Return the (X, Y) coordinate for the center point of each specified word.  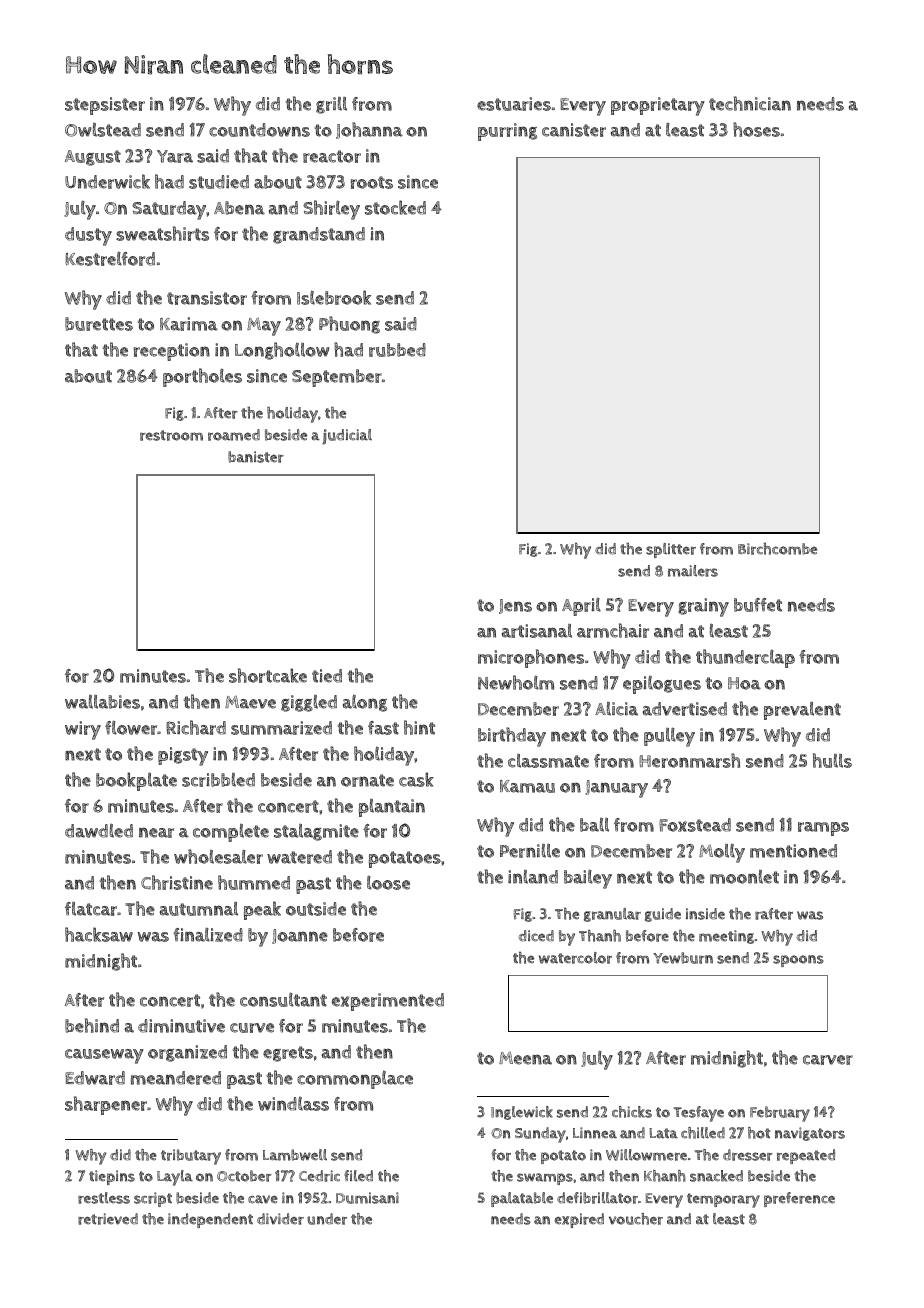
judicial (347, 437)
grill (331, 105)
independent (210, 1220)
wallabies (102, 702)
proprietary (658, 106)
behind (92, 1025)
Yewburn (683, 958)
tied (327, 676)
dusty (88, 236)
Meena (525, 1058)
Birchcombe (777, 549)
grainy (703, 607)
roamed (234, 435)
